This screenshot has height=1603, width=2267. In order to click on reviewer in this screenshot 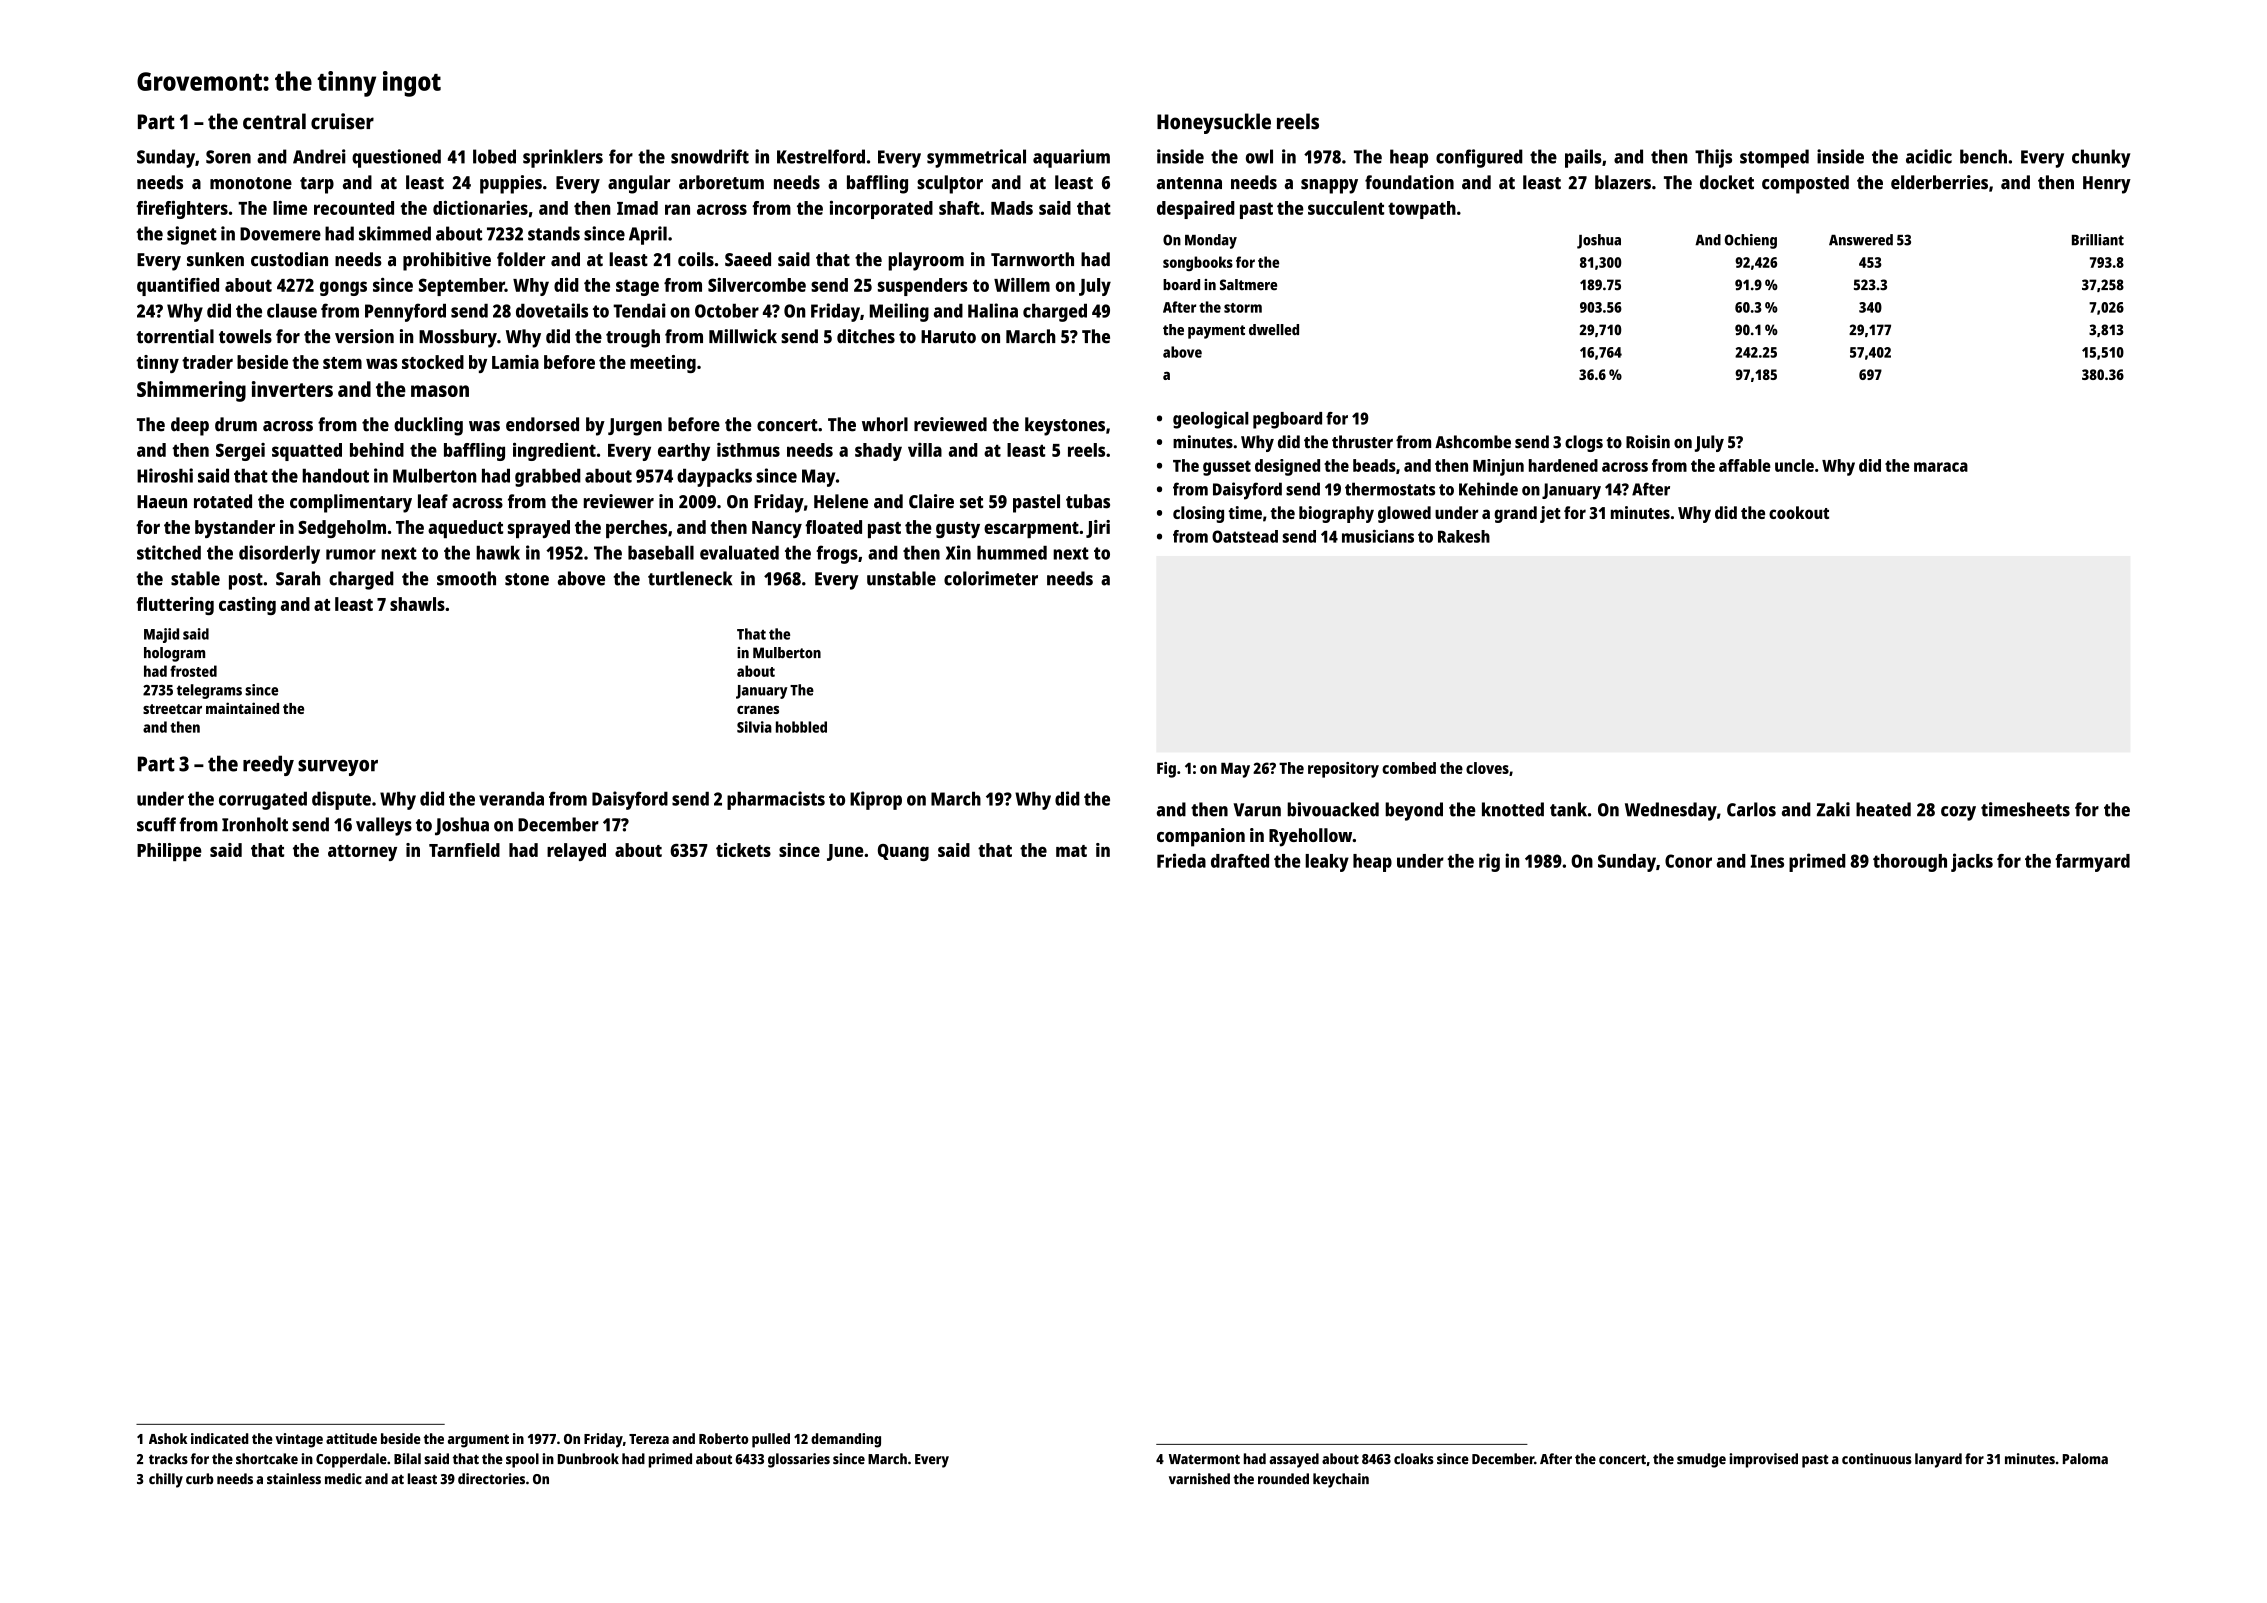, I will do `click(619, 501)`.
